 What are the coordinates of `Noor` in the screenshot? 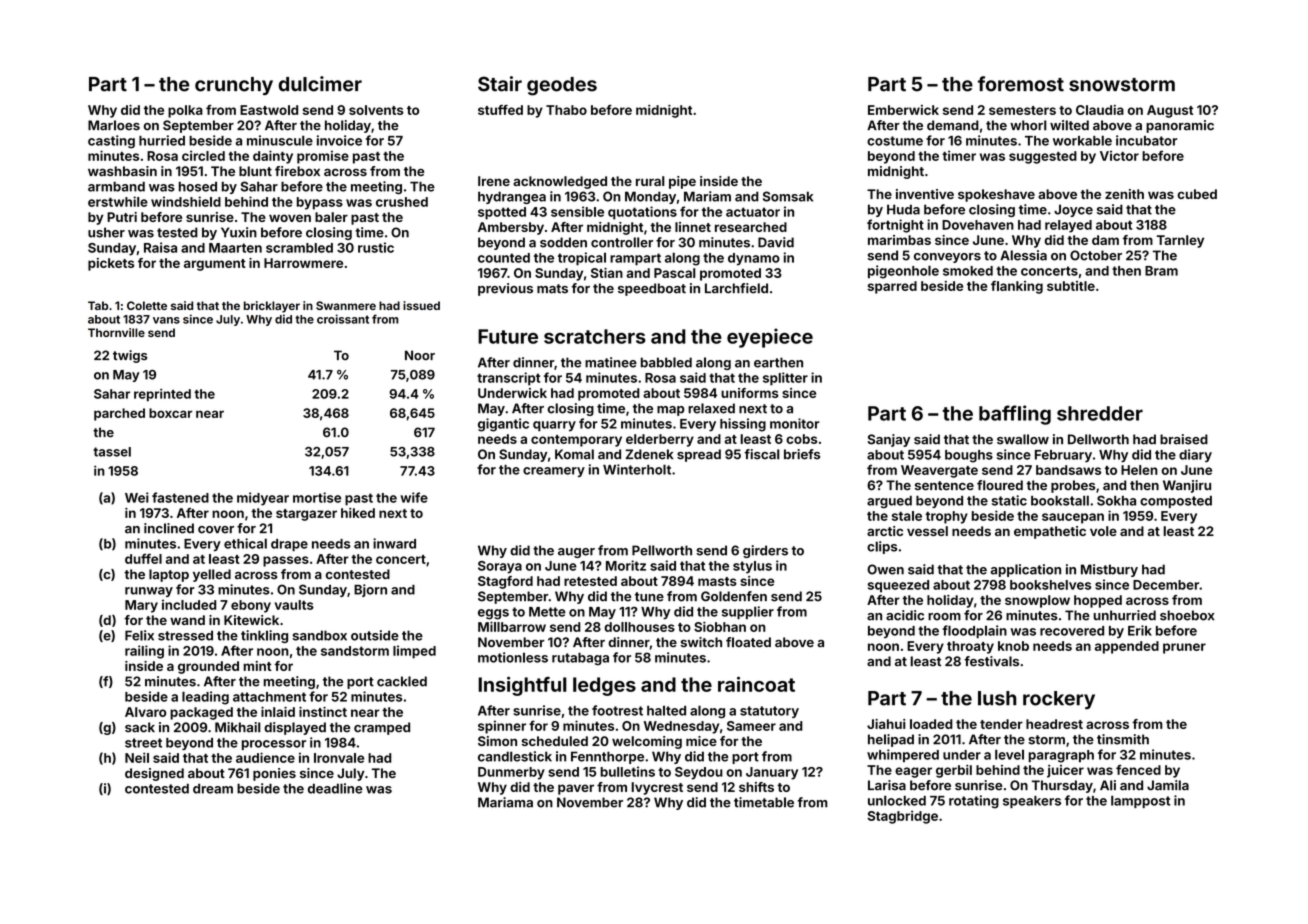 It's located at (420, 355).
